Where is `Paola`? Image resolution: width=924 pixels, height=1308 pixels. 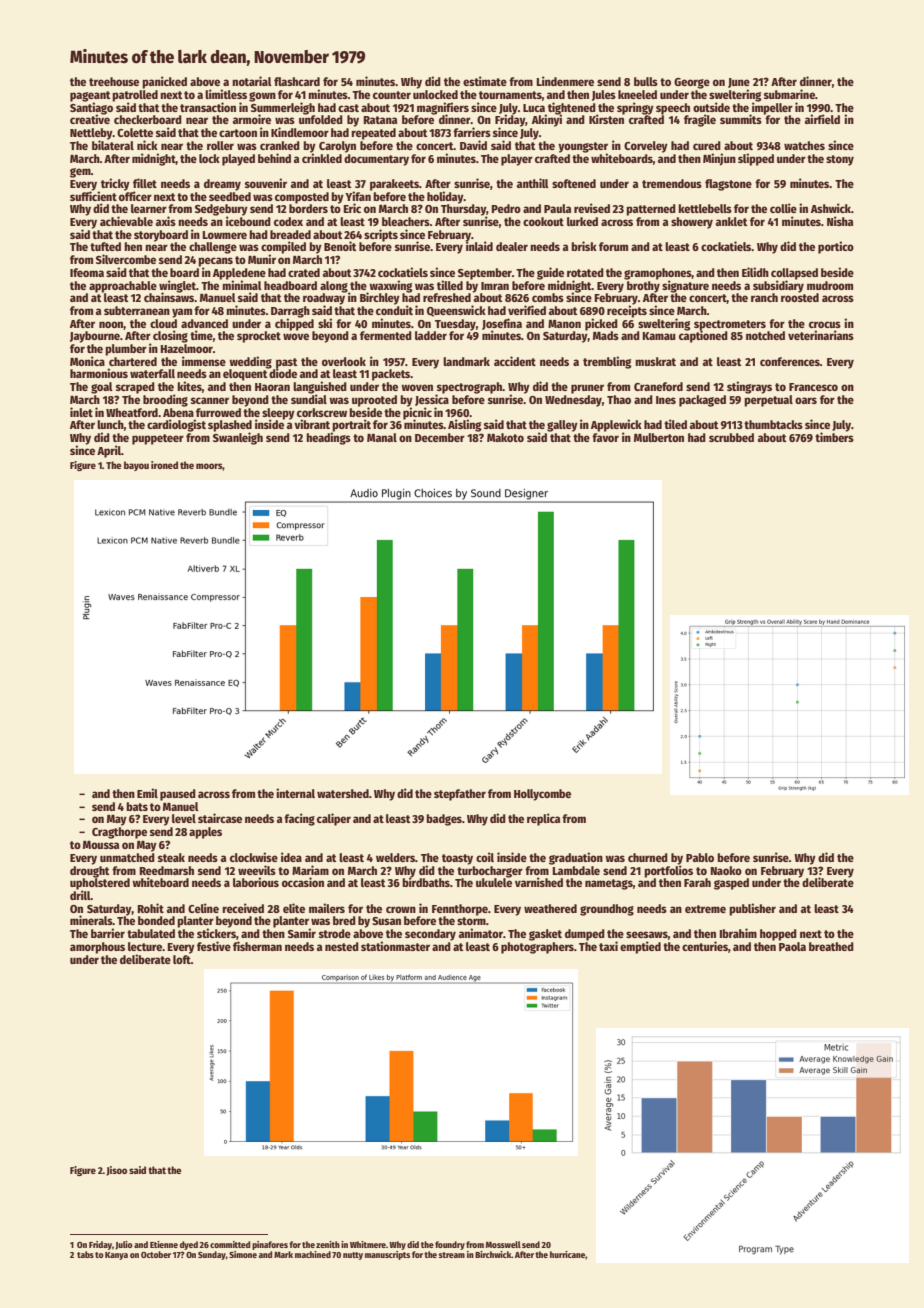 Paola is located at coordinates (792, 946).
